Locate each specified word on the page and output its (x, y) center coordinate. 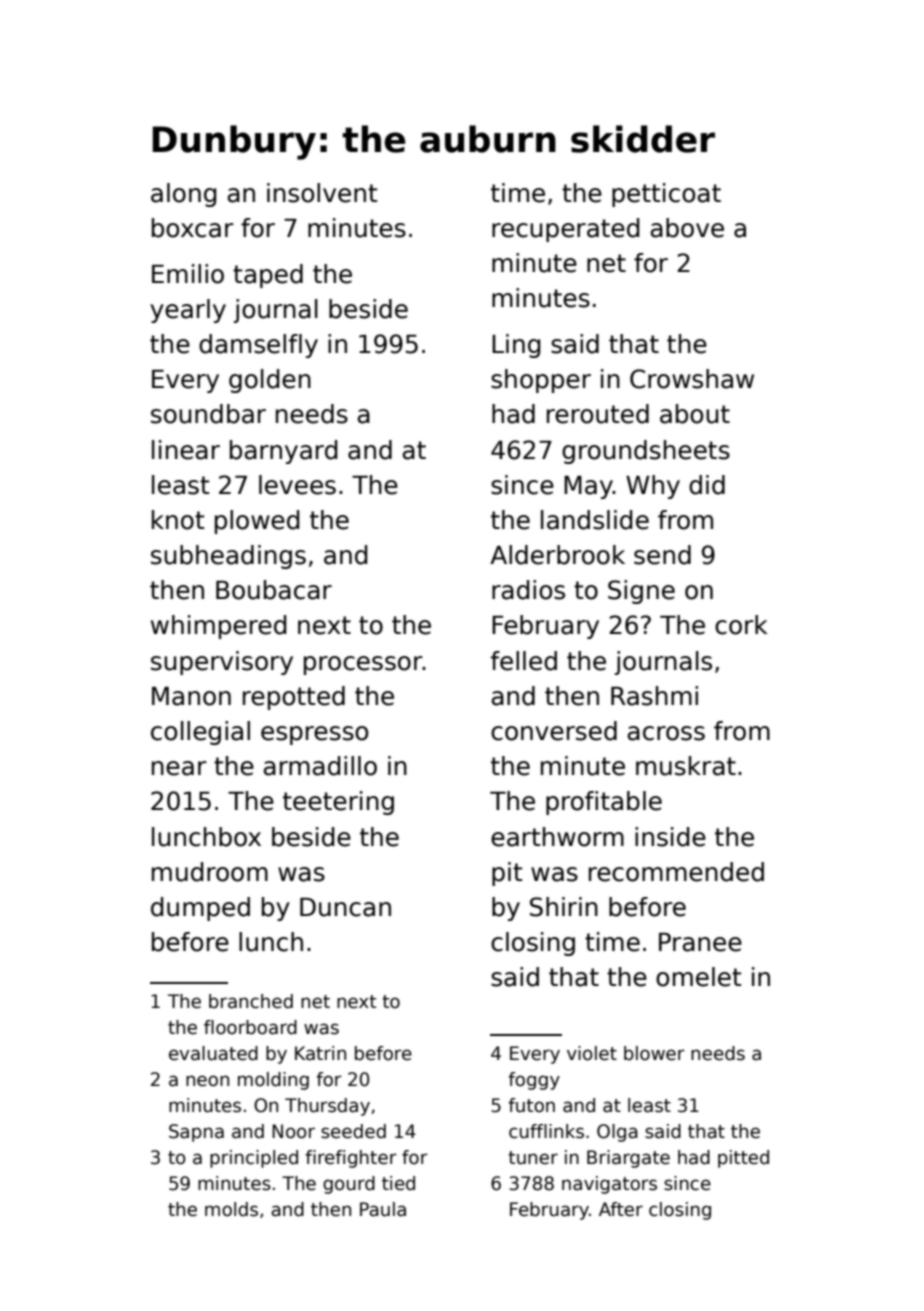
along (184, 195)
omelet (698, 977)
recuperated (566, 230)
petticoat (666, 195)
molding (273, 1081)
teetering (338, 803)
